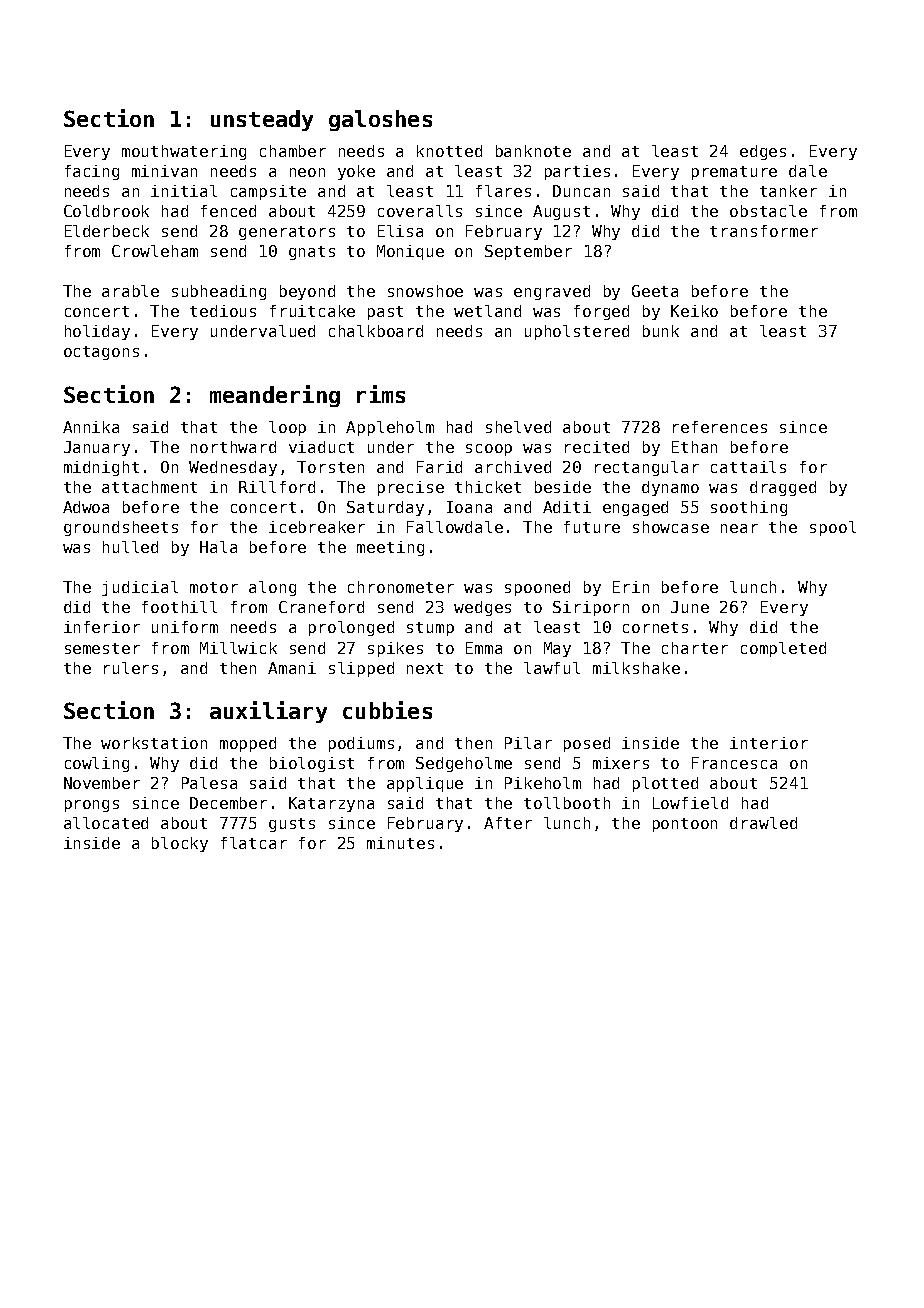 This image has width=924, height=1308. What do you see at coordinates (218, 547) in the image?
I see `Hala` at bounding box center [218, 547].
